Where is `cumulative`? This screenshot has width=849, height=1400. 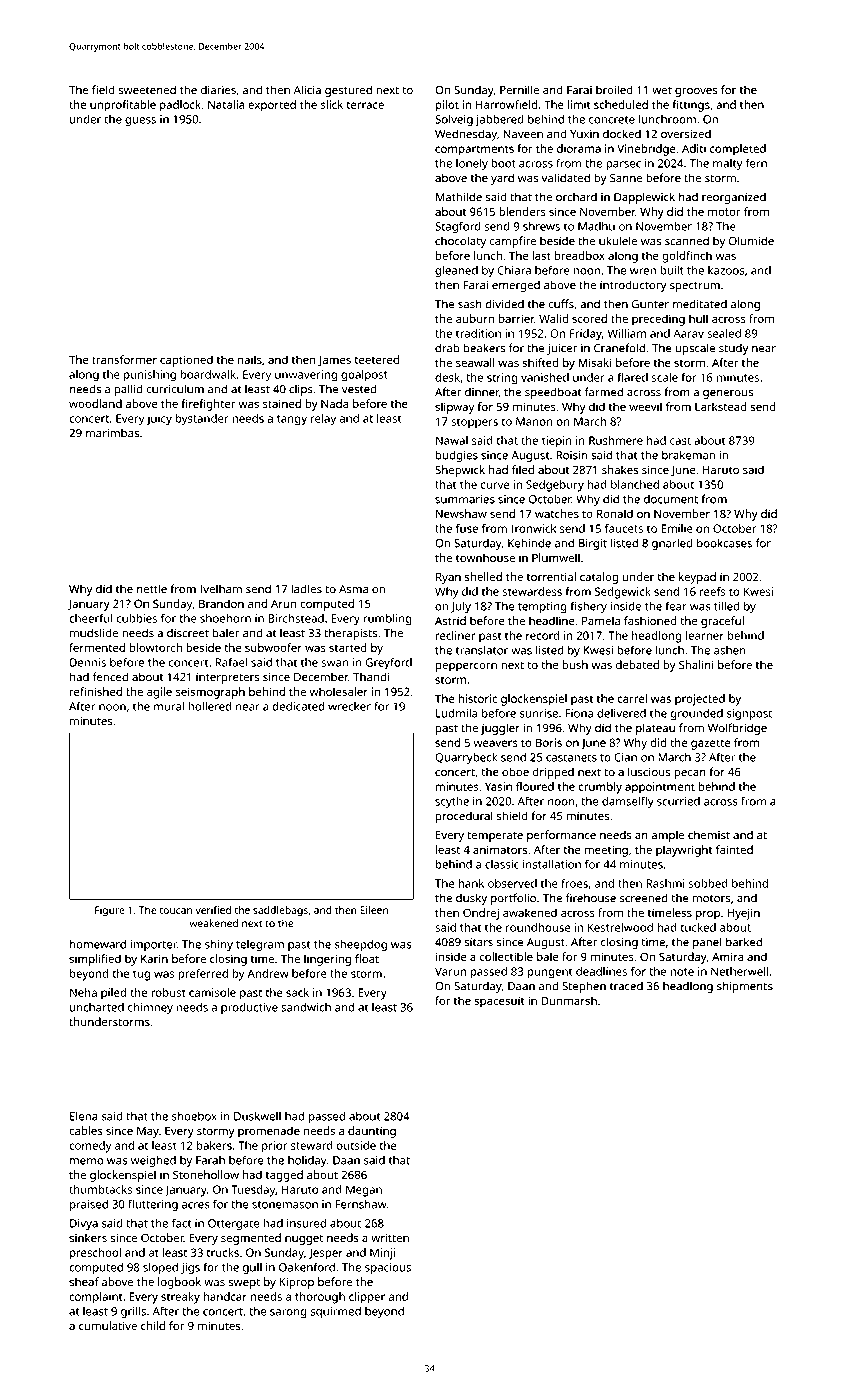
cumulative is located at coordinates (108, 1326).
